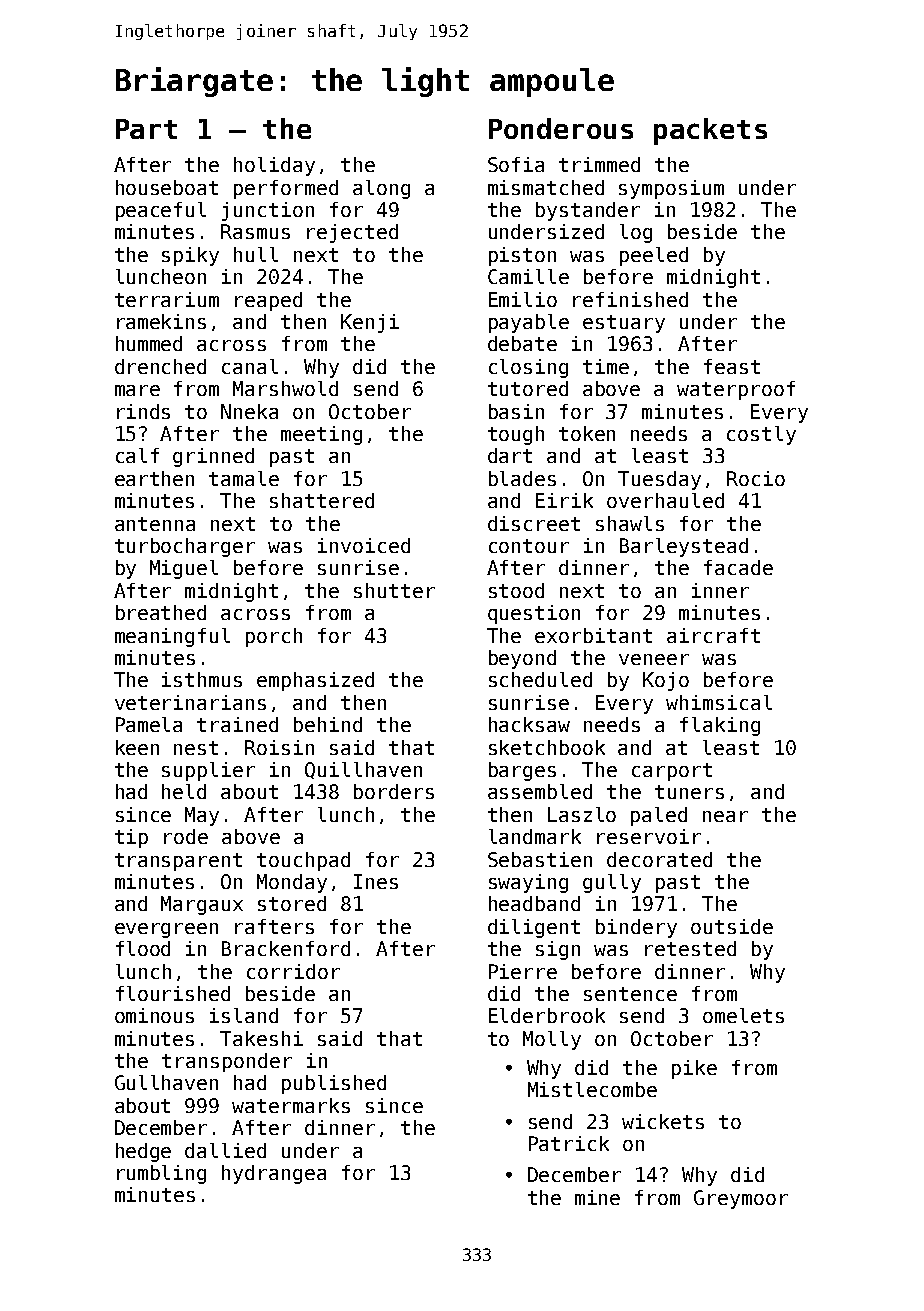  What do you see at coordinates (561, 128) in the page?
I see `Ponderous` at bounding box center [561, 128].
